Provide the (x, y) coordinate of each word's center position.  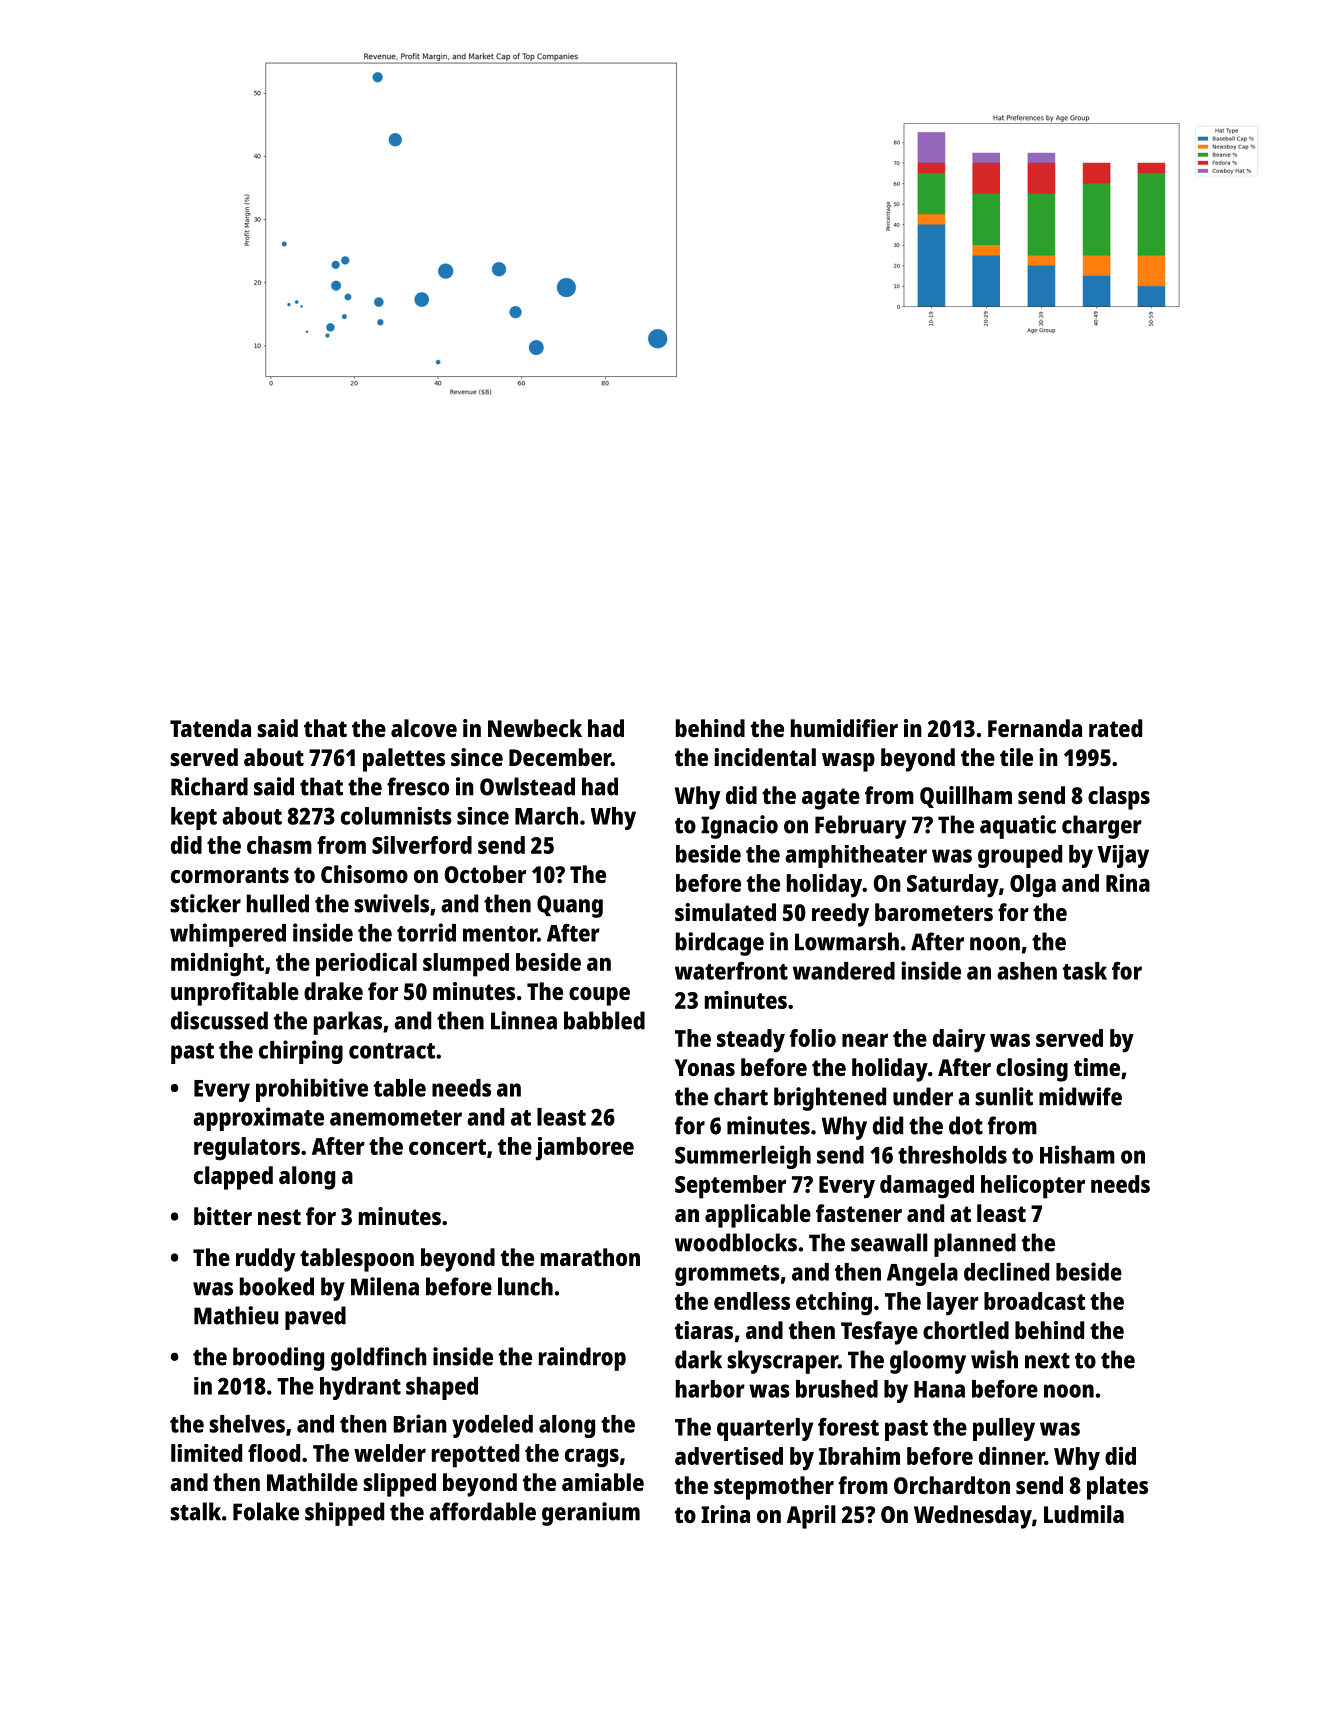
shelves (247, 1424)
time (1097, 1067)
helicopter (1033, 1187)
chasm (279, 845)
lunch (525, 1286)
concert (447, 1147)
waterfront (731, 971)
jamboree (585, 1149)
